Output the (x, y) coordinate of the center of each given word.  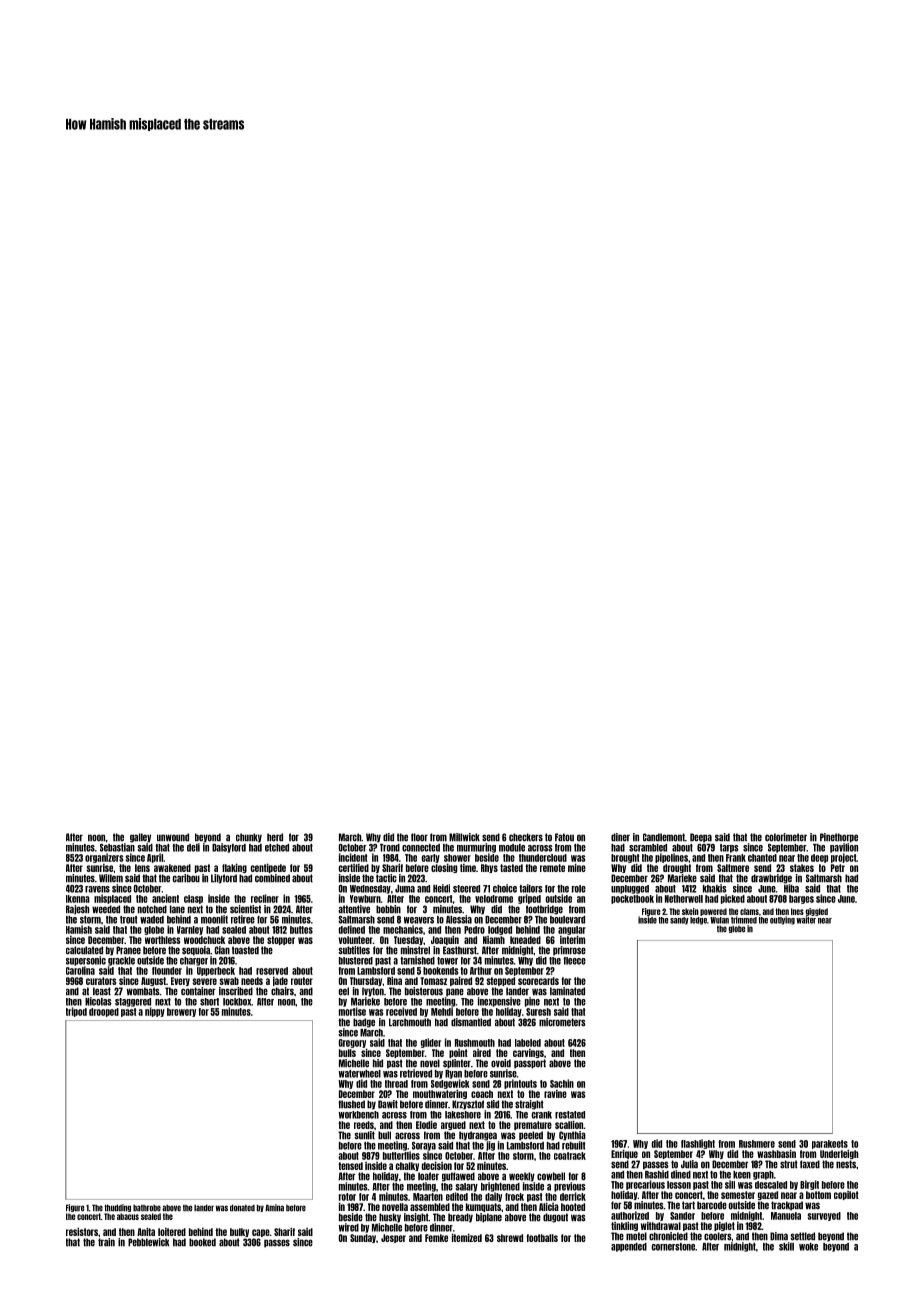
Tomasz (433, 981)
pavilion (844, 848)
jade (280, 981)
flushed (351, 1104)
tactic (386, 878)
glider (431, 1043)
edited (457, 1196)
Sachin (562, 1083)
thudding (117, 1208)
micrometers (562, 1022)
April (155, 858)
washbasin (776, 1153)
